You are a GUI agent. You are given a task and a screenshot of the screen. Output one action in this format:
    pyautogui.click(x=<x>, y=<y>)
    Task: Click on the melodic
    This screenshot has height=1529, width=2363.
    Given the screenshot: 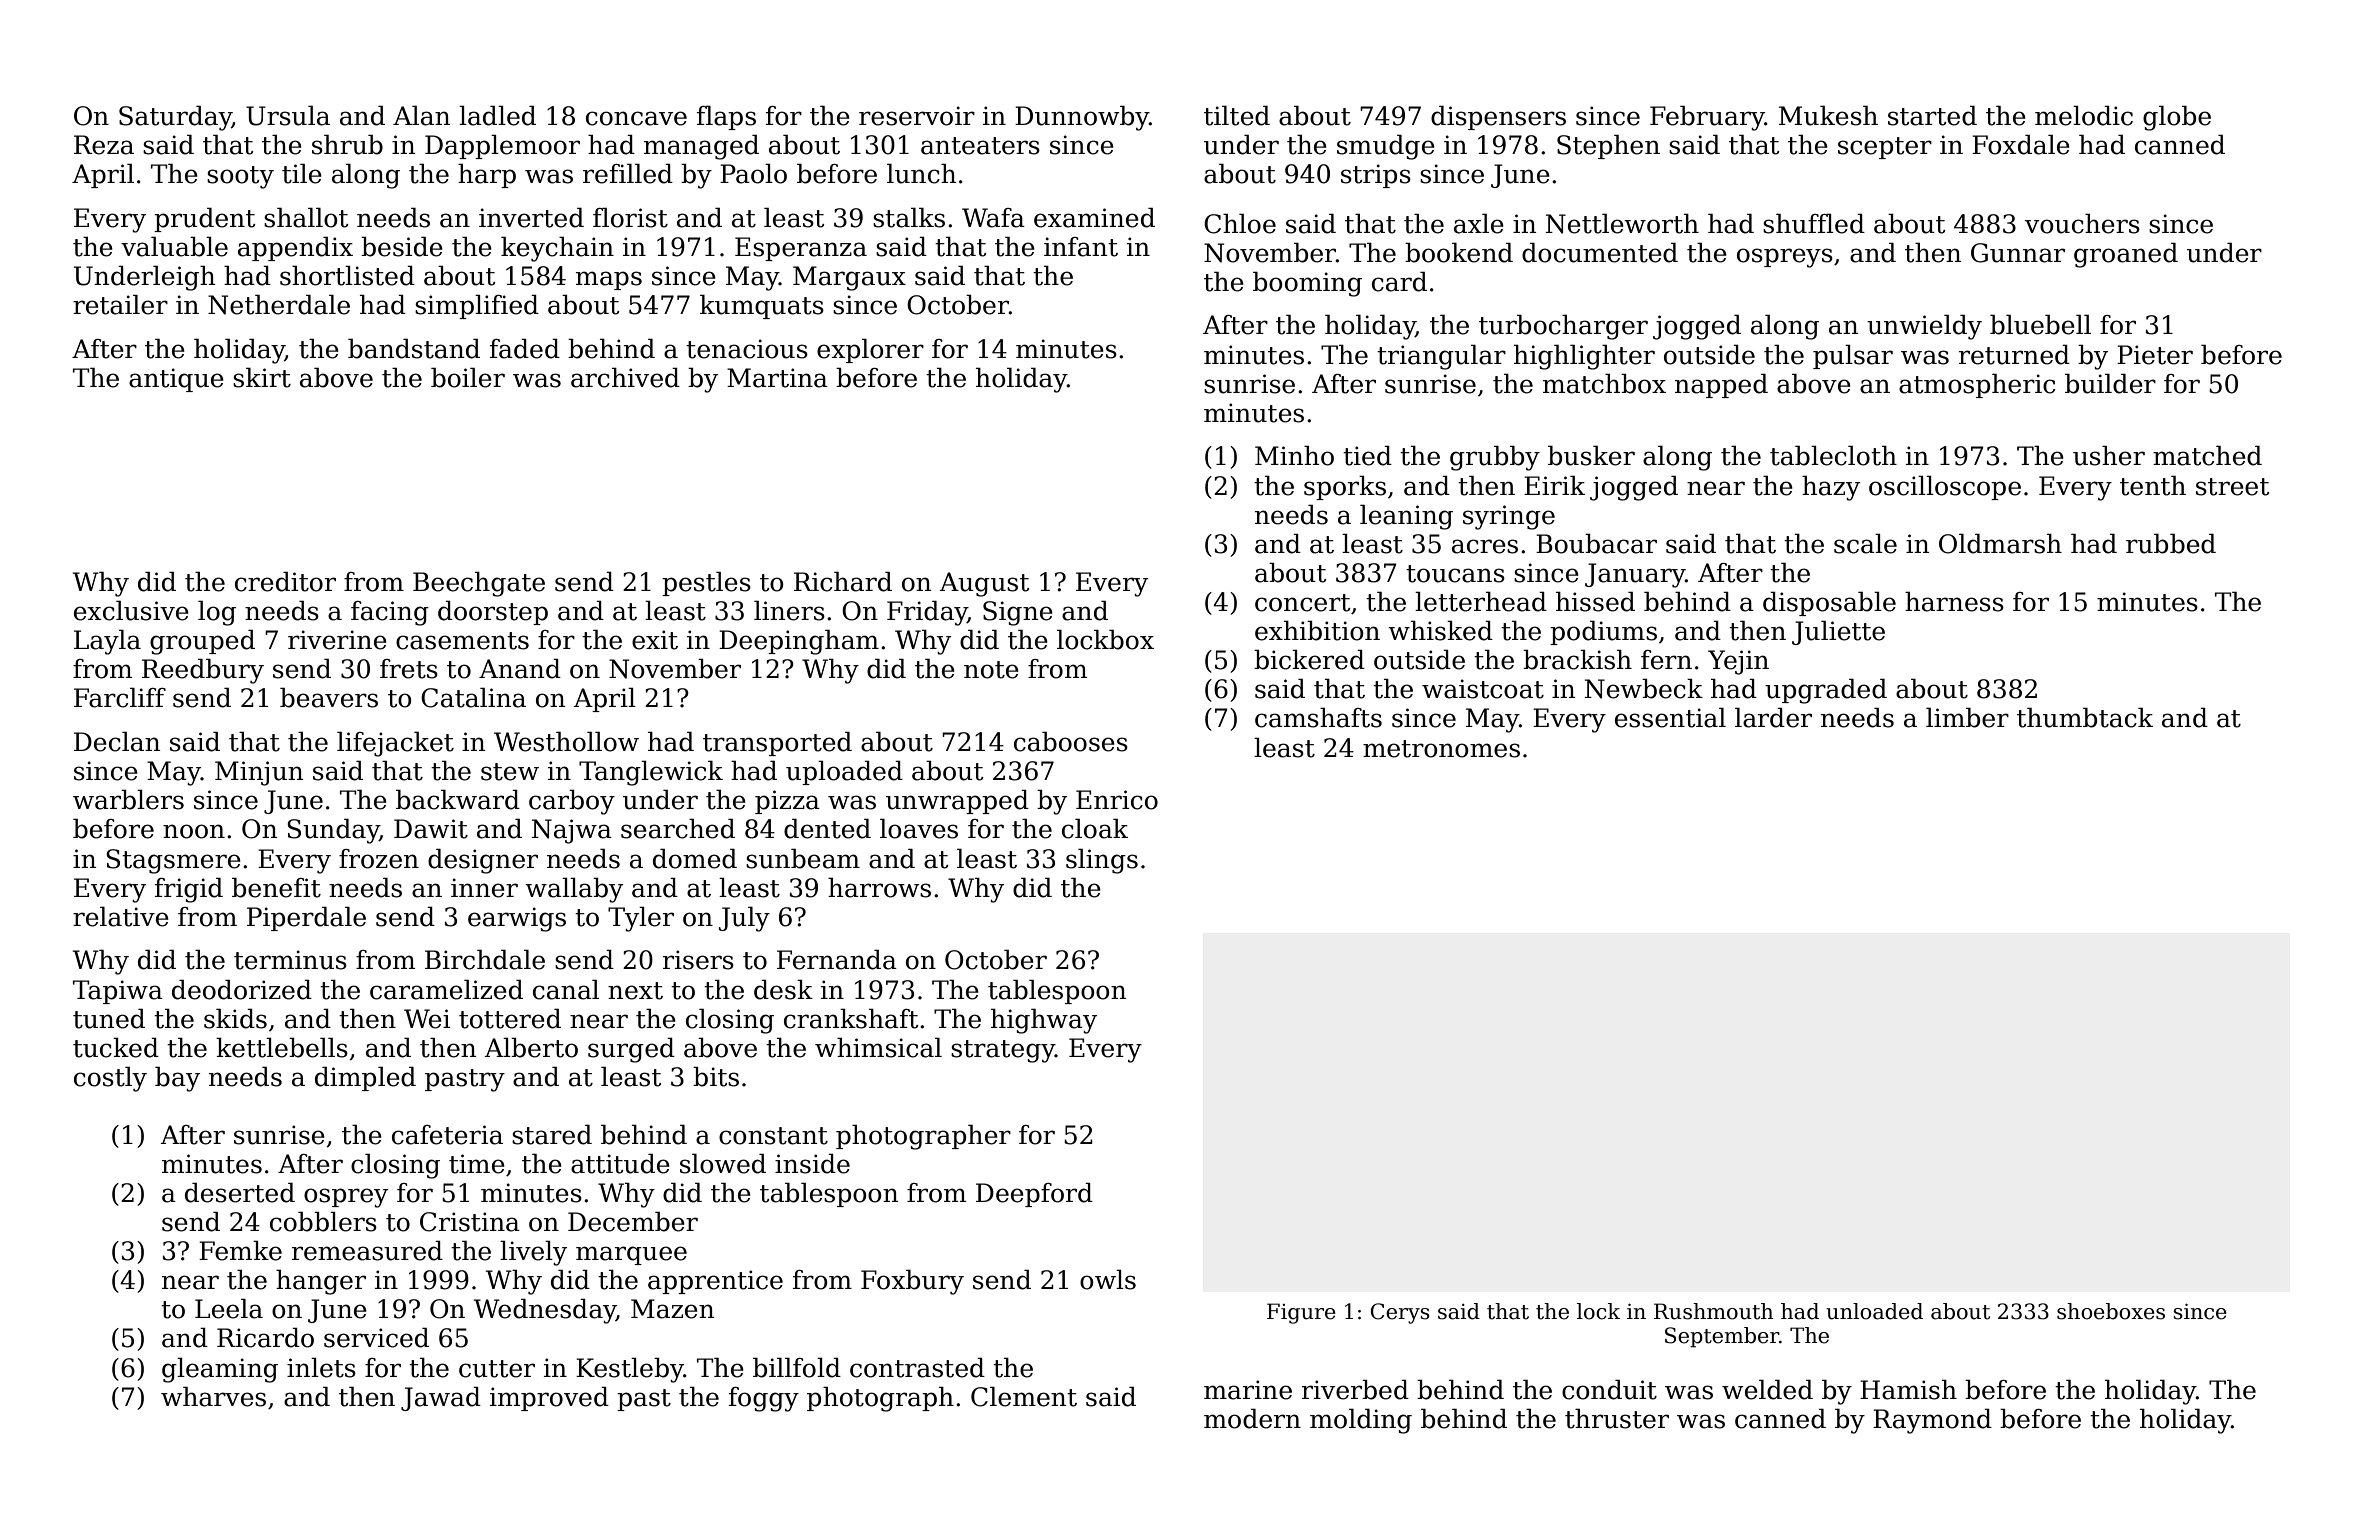 What is the action you would take?
    pyautogui.click(x=2084, y=115)
